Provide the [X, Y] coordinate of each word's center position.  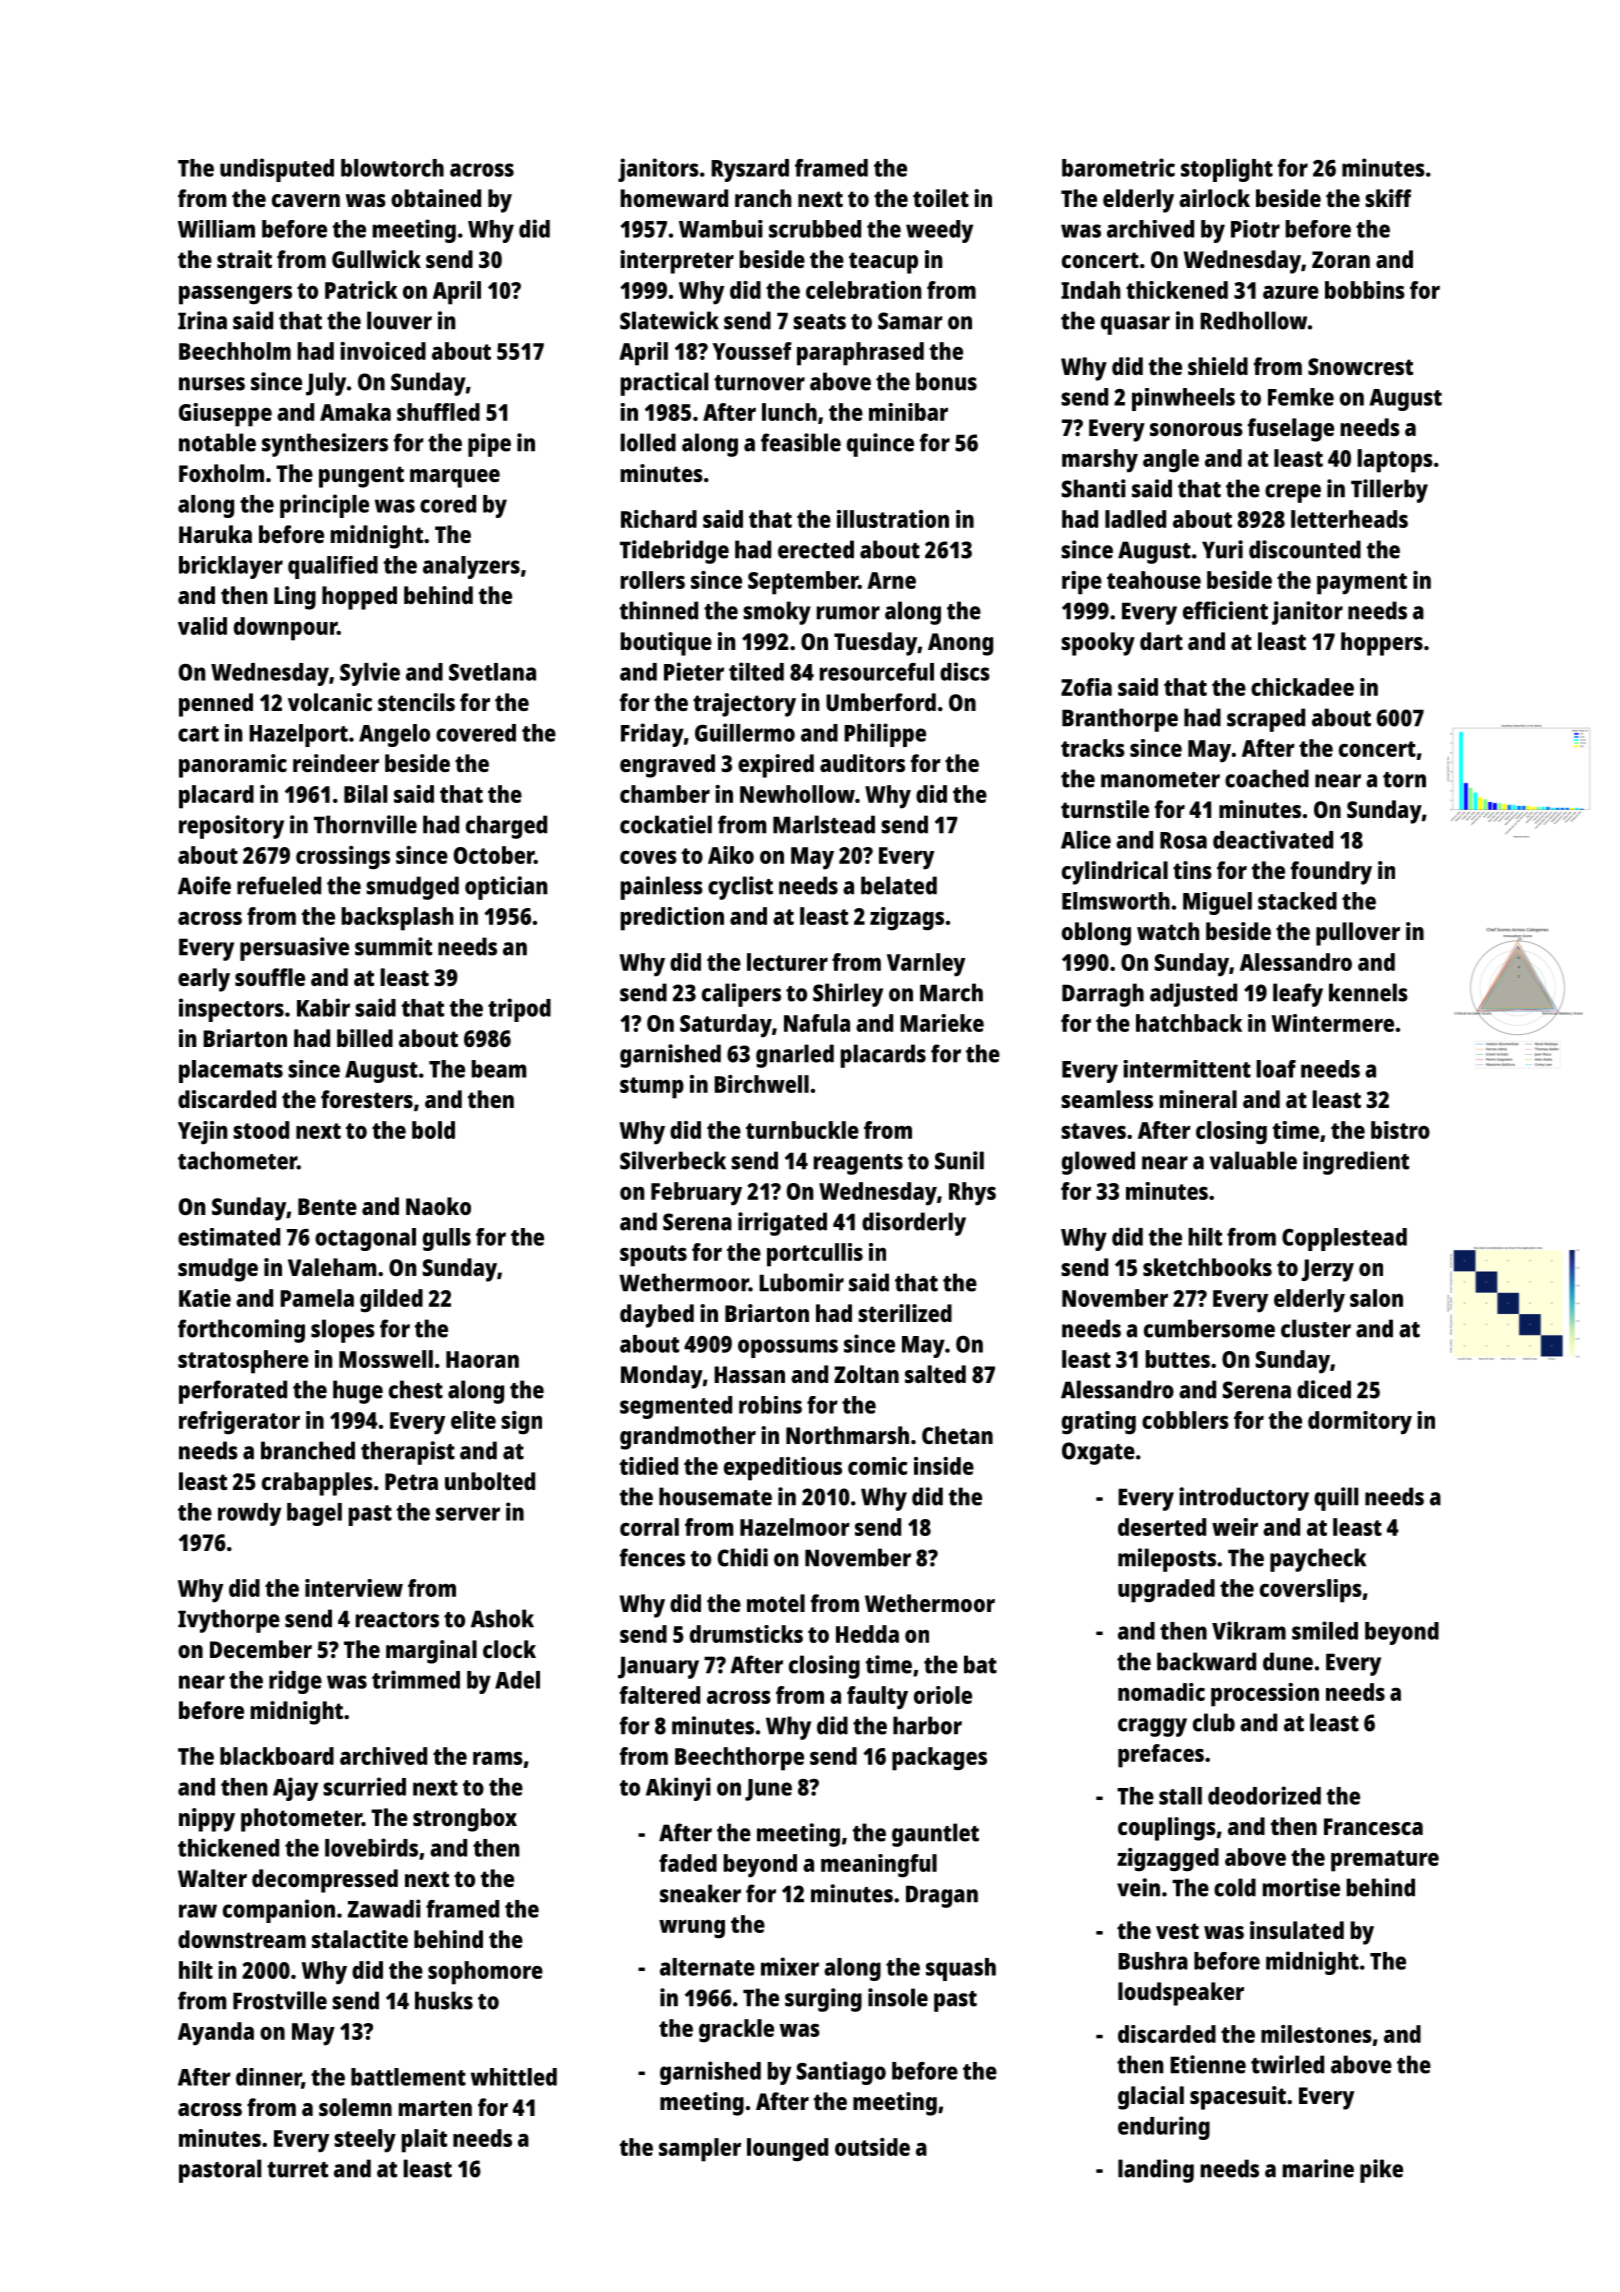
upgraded [1166, 1591]
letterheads [1349, 519]
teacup [883, 263]
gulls [447, 1239]
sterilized [905, 1313]
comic [877, 1466]
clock [509, 1649]
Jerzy [1327, 1270]
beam [499, 1069]
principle [324, 506]
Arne [891, 580]
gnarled [795, 1056]
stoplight [1227, 170]
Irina [202, 320]
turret [297, 2170]
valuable [1253, 1160]
